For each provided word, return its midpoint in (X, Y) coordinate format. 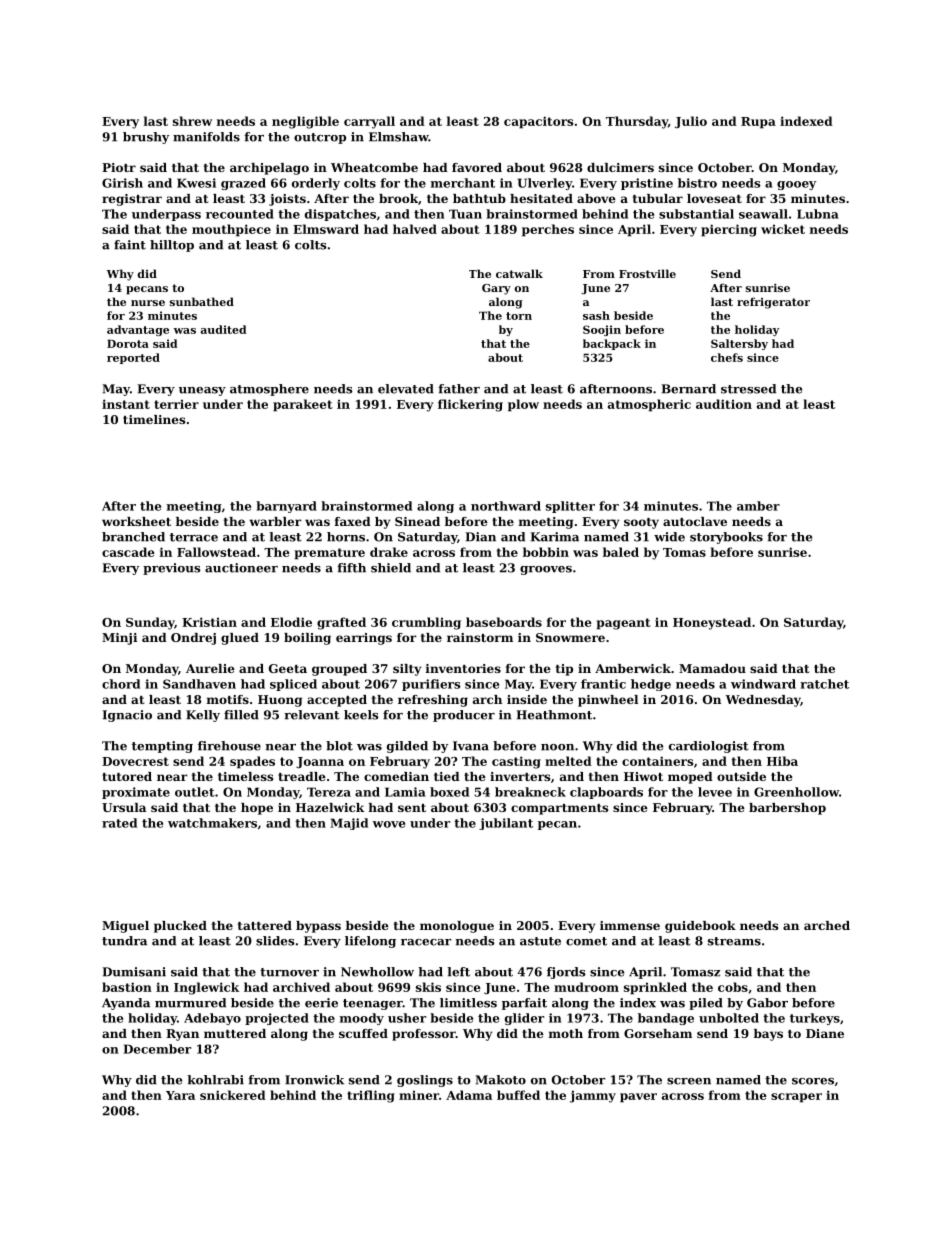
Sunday (150, 623)
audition (724, 404)
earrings (364, 639)
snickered (233, 1095)
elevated (406, 389)
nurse (148, 303)
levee (715, 792)
